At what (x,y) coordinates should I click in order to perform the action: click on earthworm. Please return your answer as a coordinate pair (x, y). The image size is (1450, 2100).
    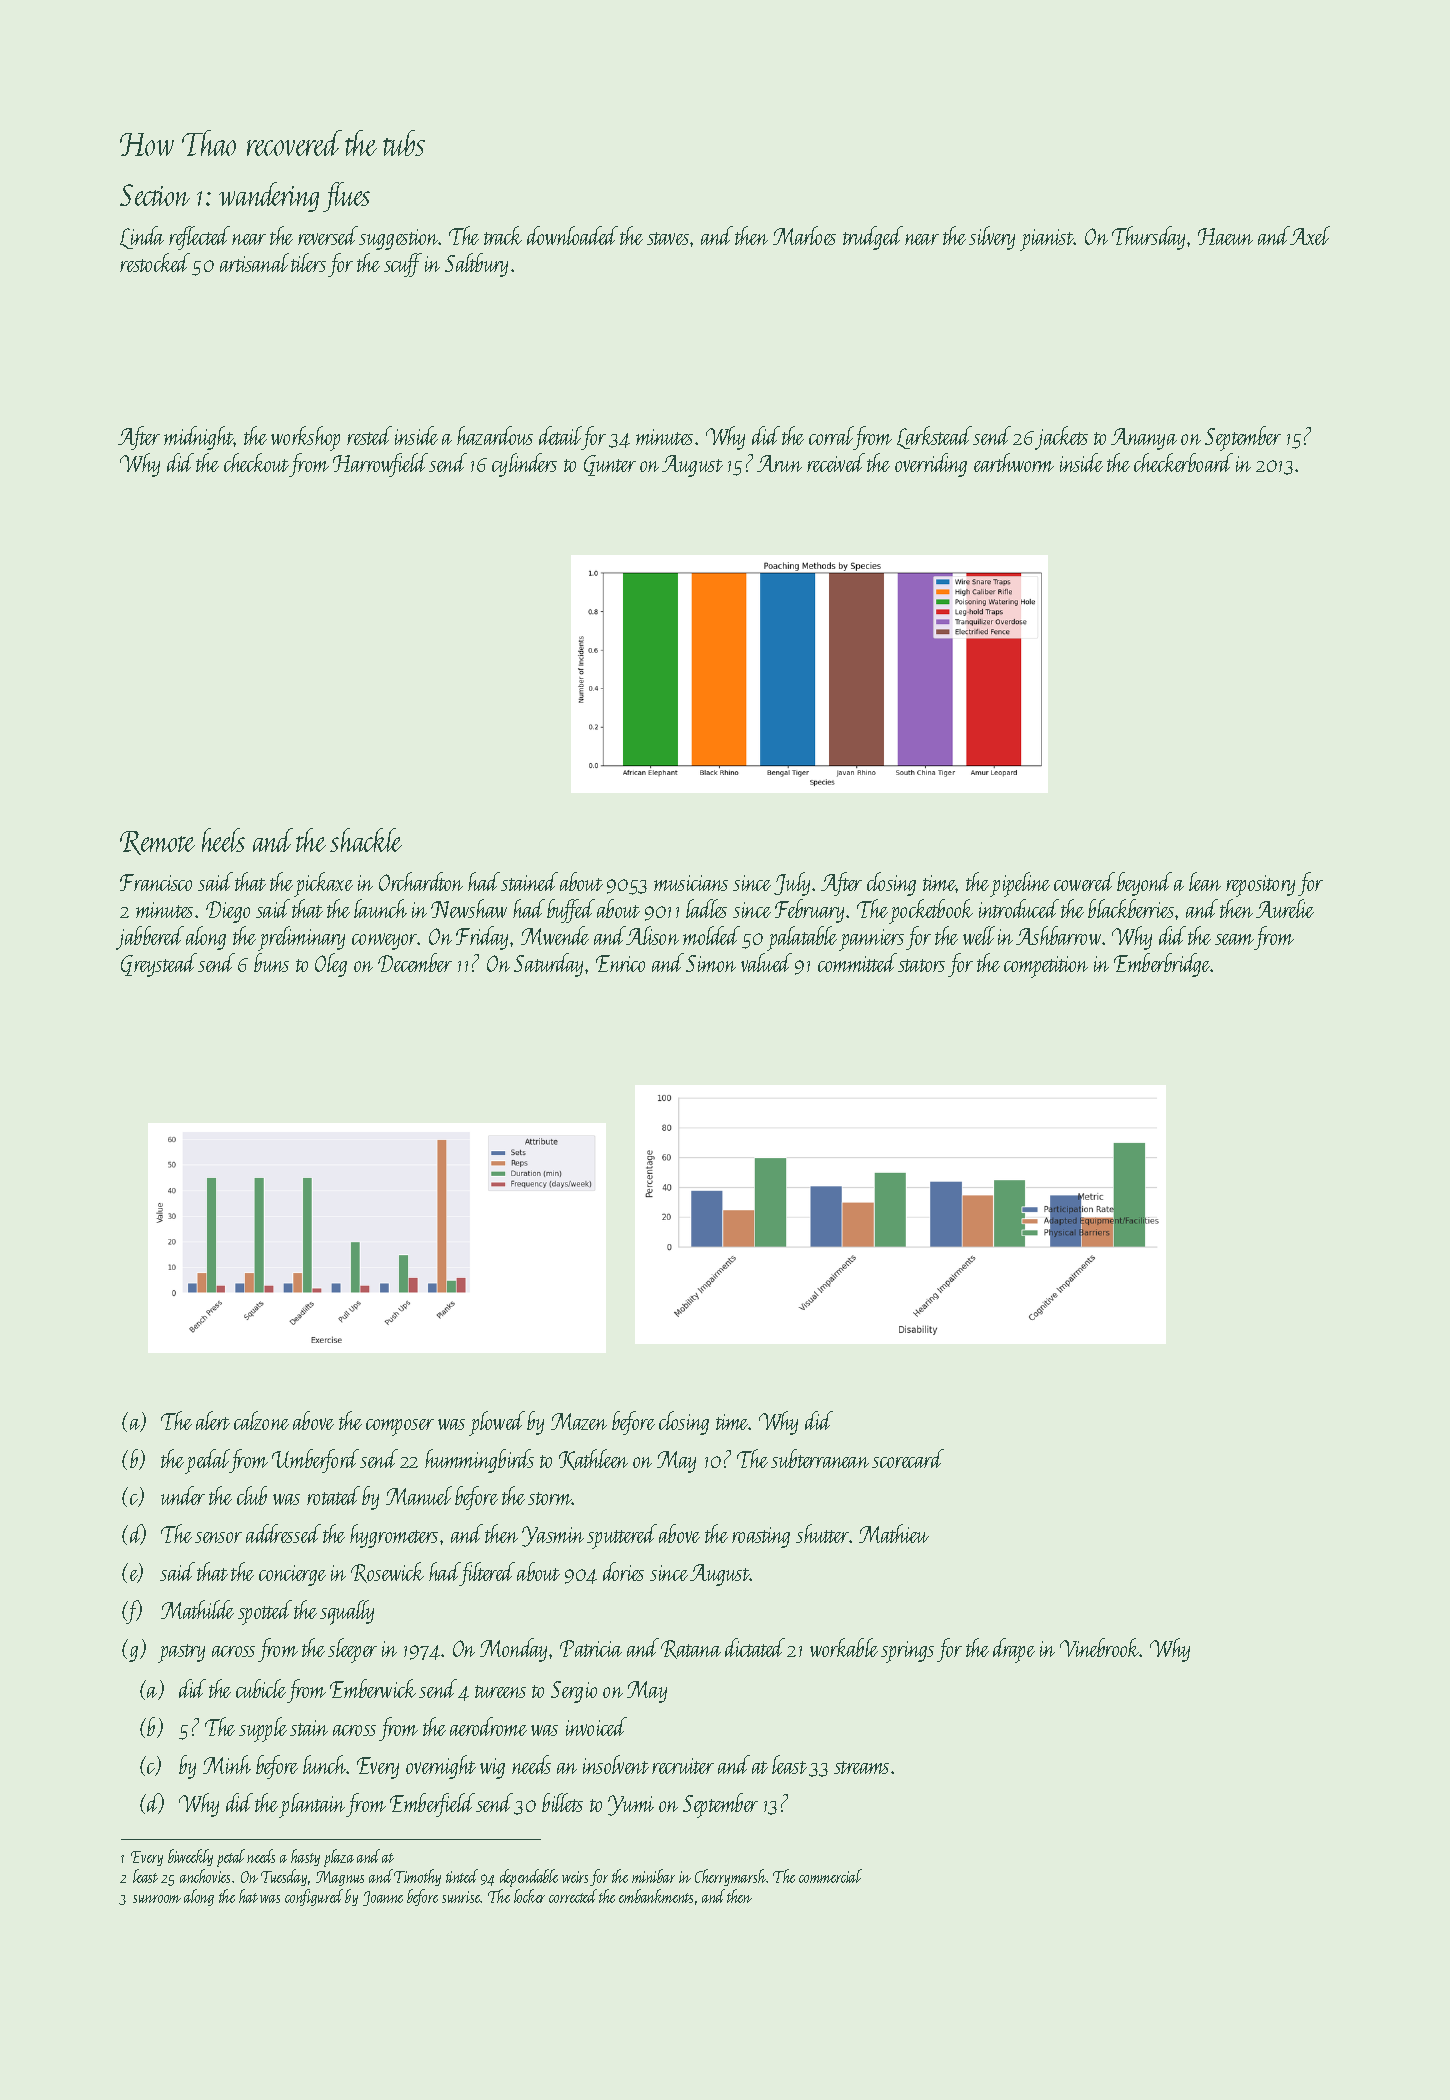
    Looking at the image, I should click on (1014, 462).
